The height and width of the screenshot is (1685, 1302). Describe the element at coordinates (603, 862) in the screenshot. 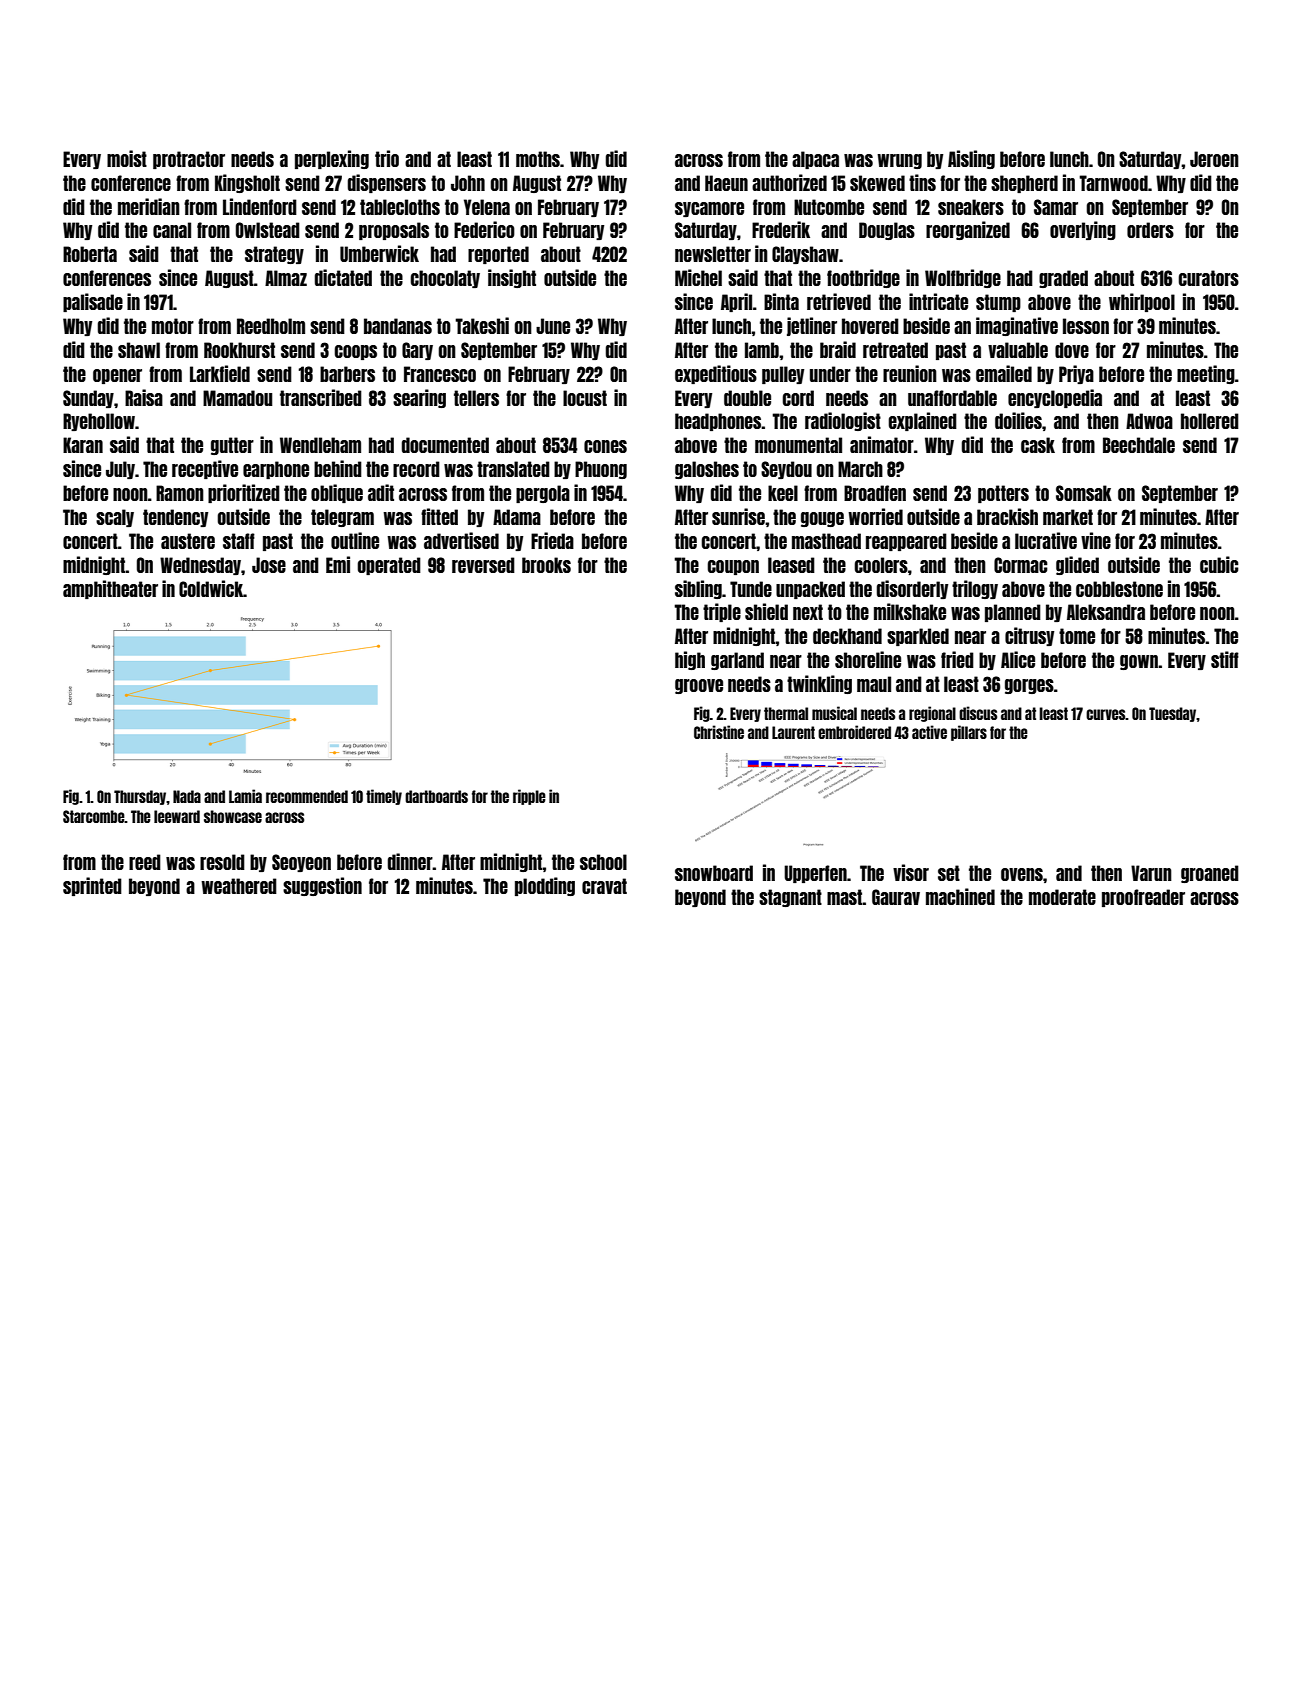

I see `school` at that location.
